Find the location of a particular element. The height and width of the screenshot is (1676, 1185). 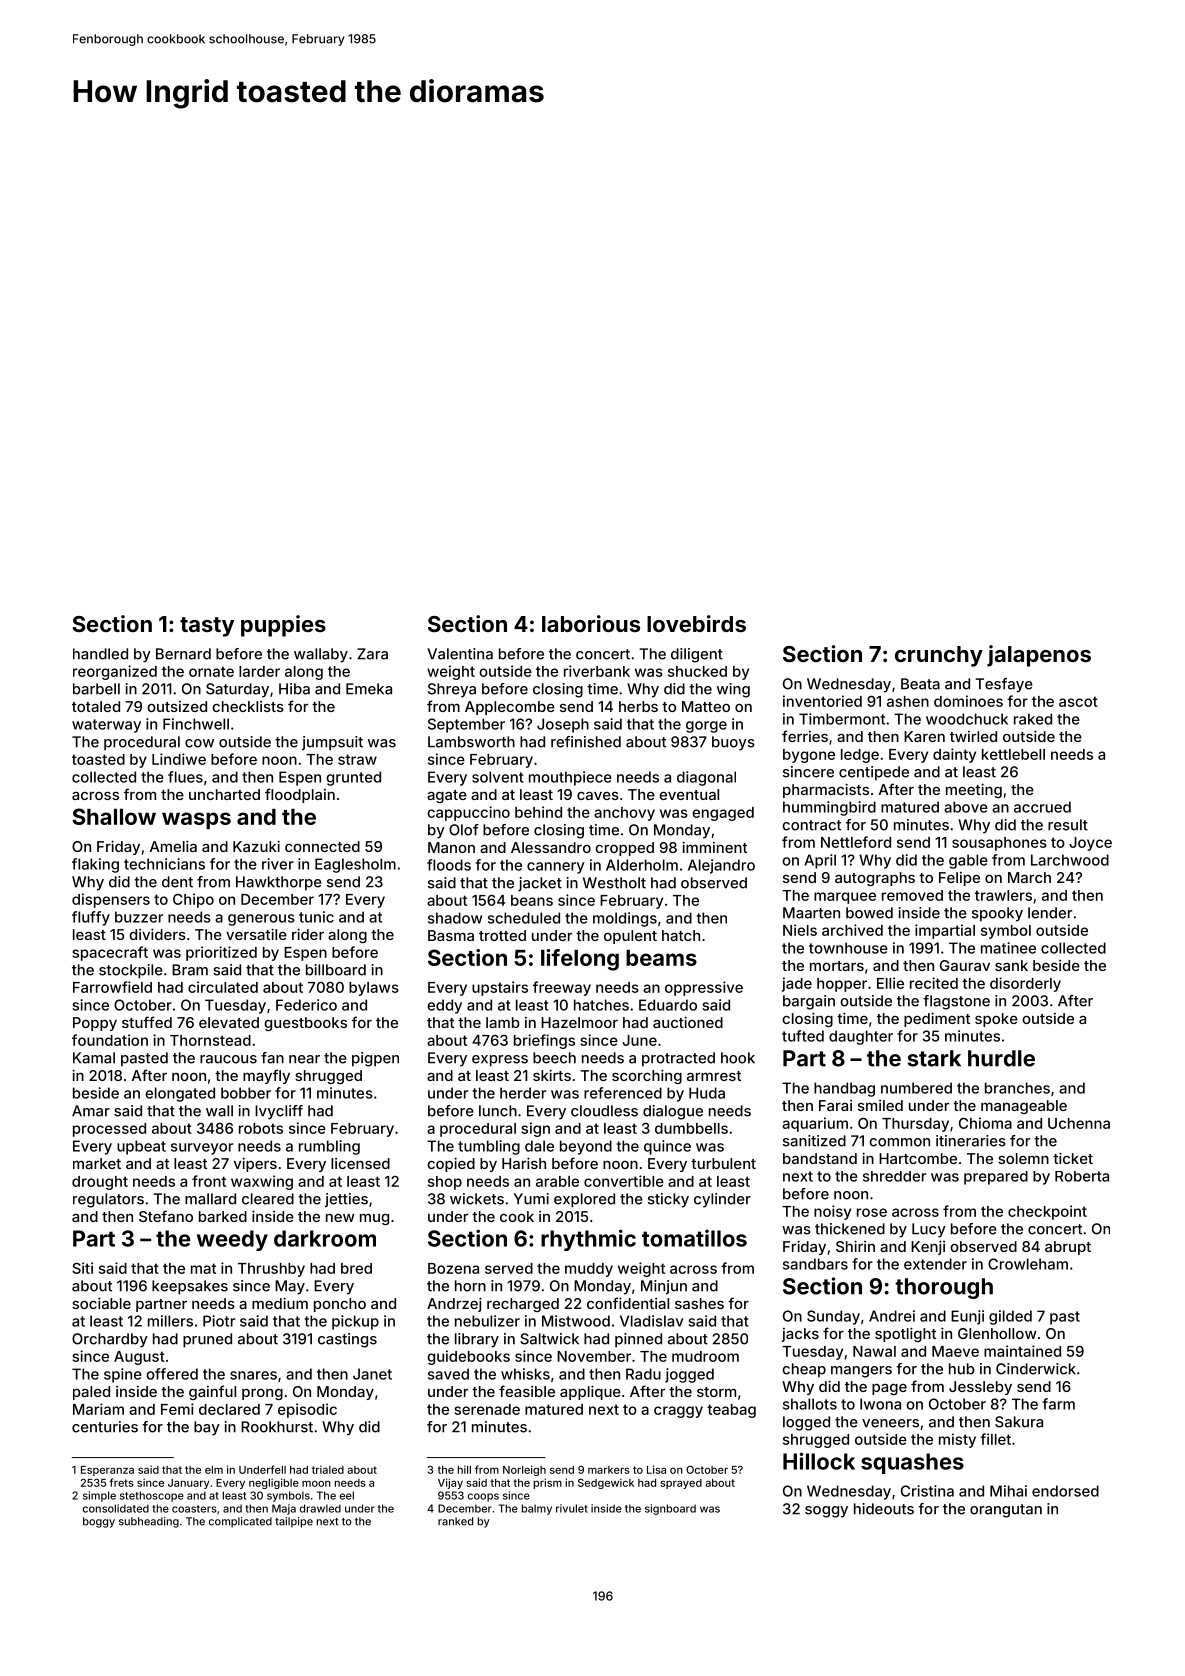

above is located at coordinates (966, 807).
